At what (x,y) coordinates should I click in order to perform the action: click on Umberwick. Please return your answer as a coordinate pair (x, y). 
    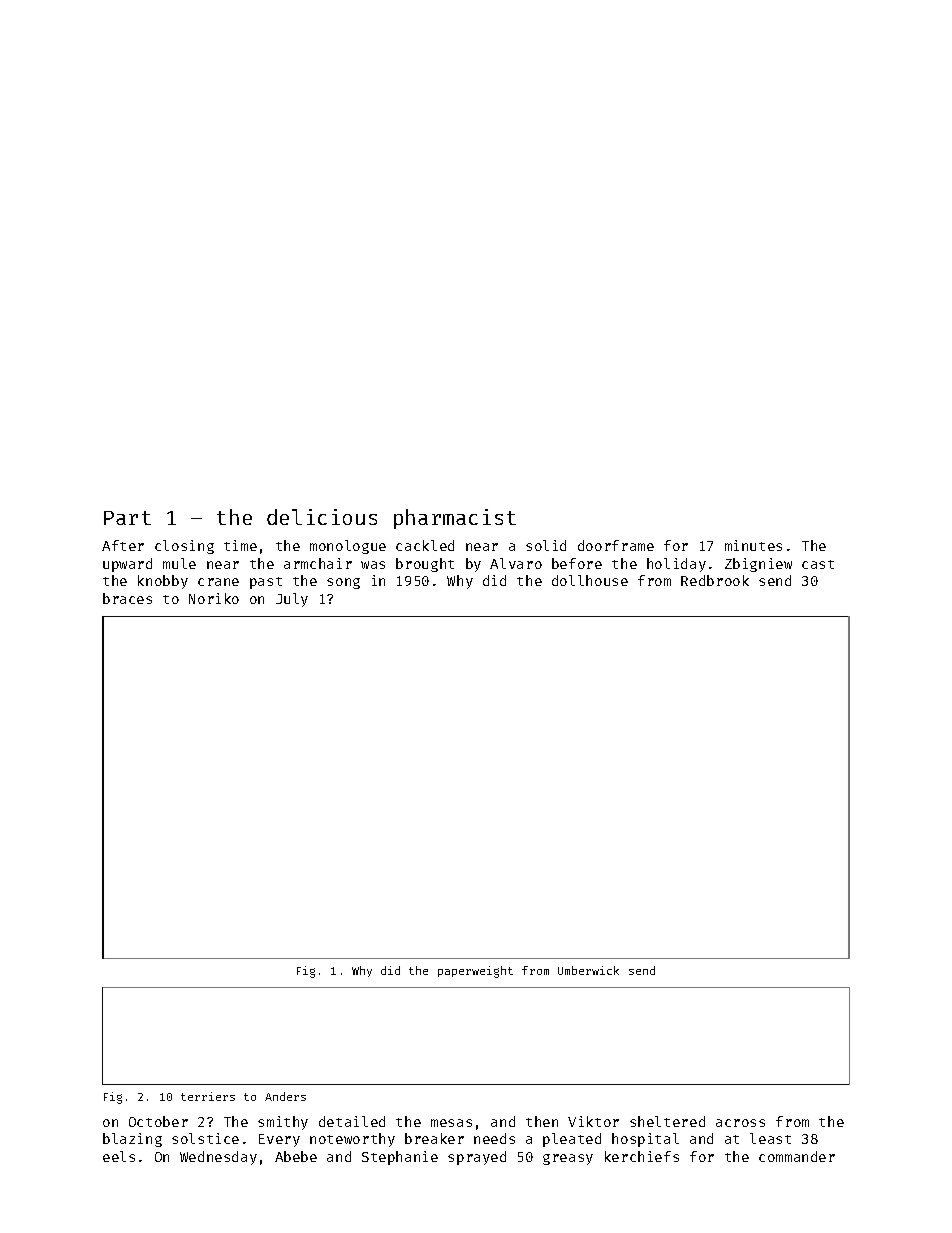
    Looking at the image, I should click on (588, 970).
